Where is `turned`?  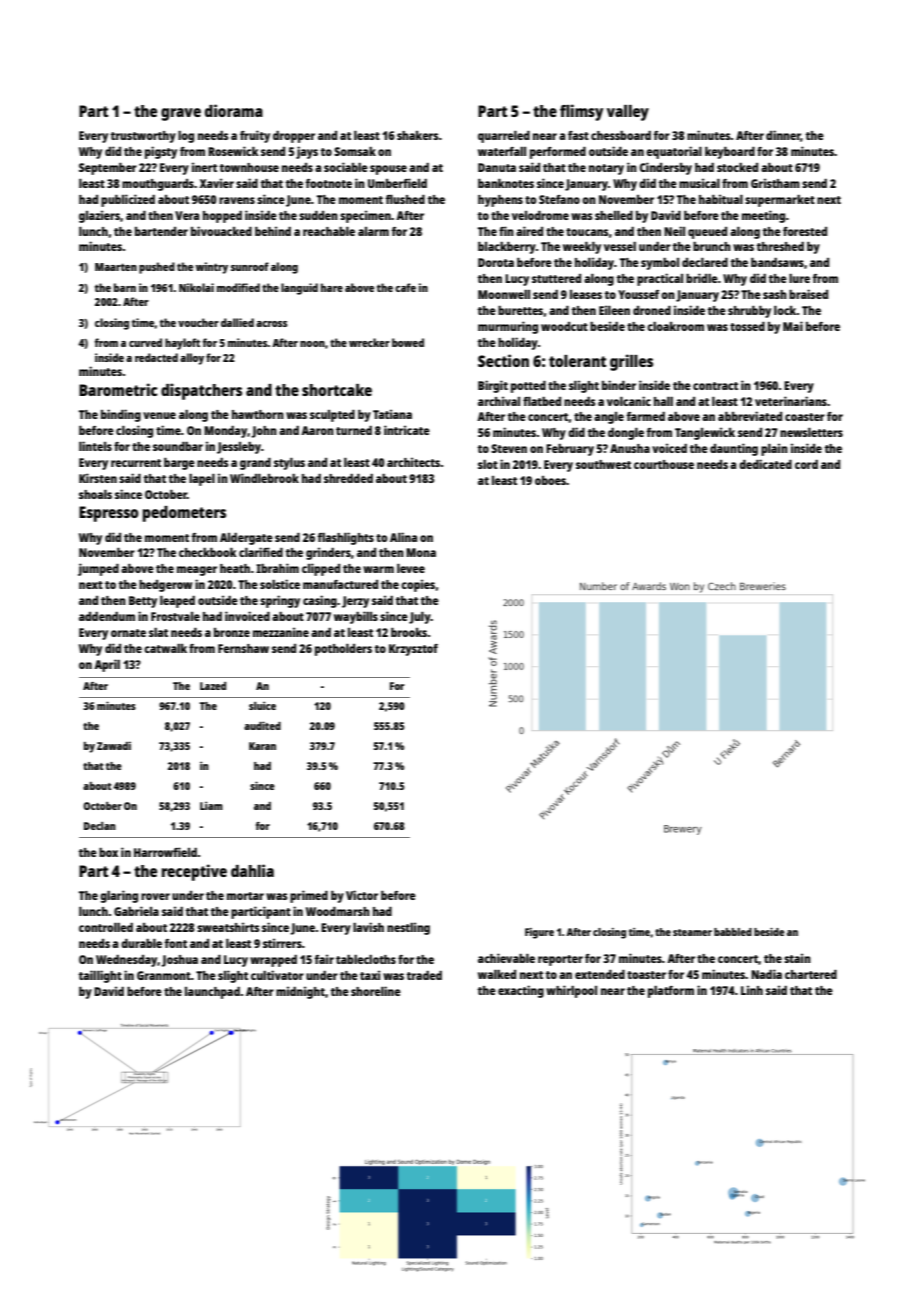 turned is located at coordinates (354, 430).
